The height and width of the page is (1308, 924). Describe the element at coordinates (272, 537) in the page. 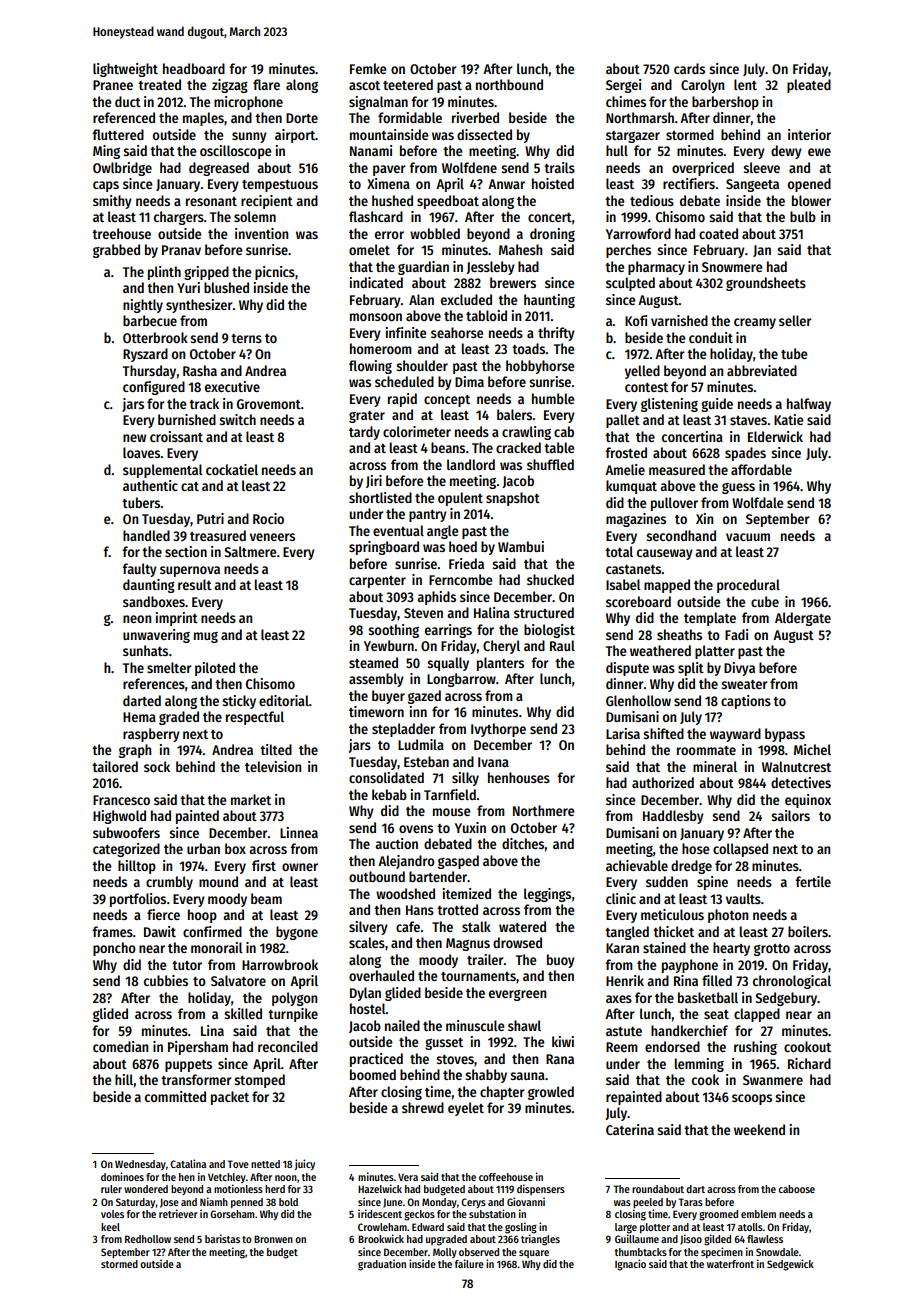

I see `veneers` at that location.
